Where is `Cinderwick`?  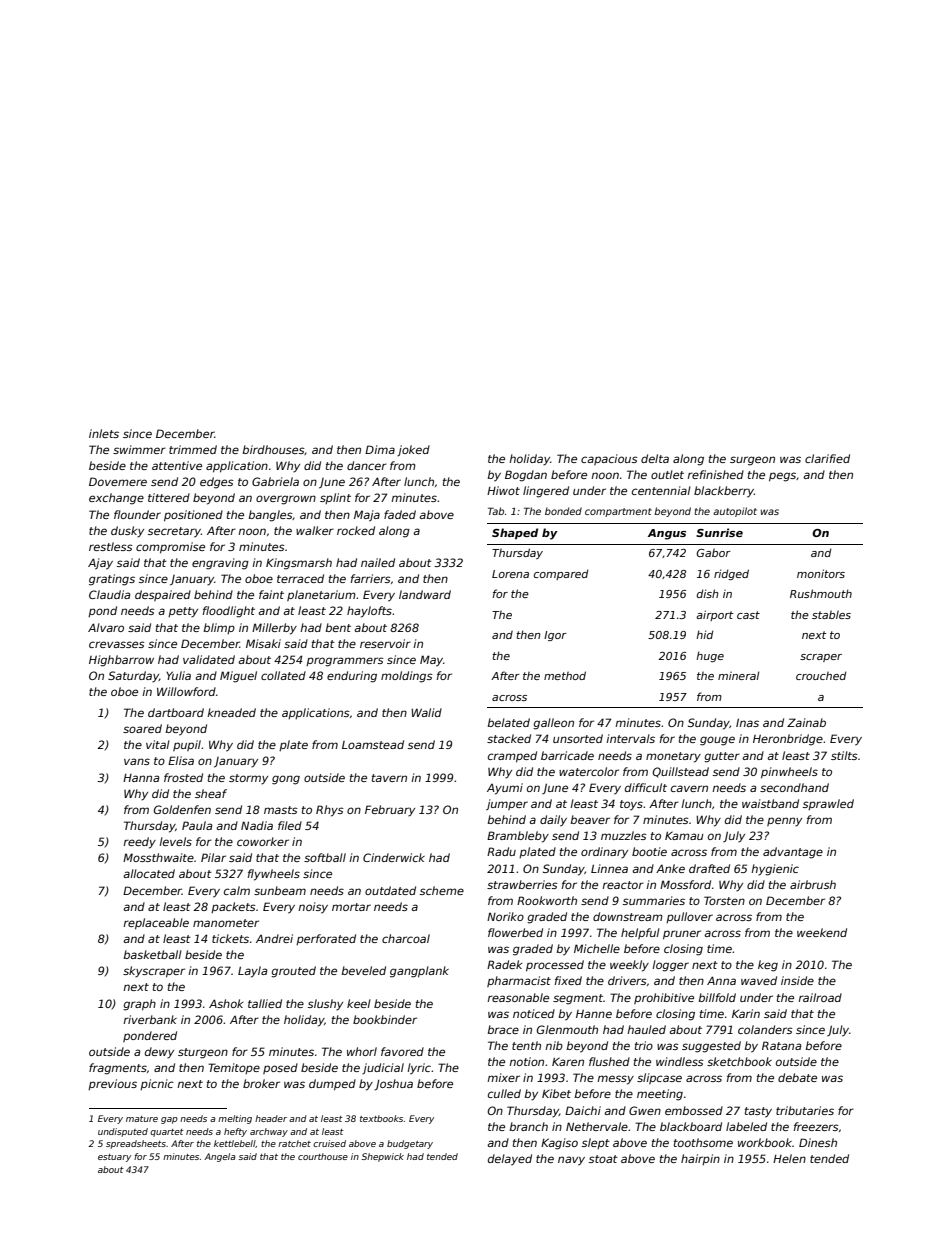
Cinderwick is located at coordinates (394, 857).
